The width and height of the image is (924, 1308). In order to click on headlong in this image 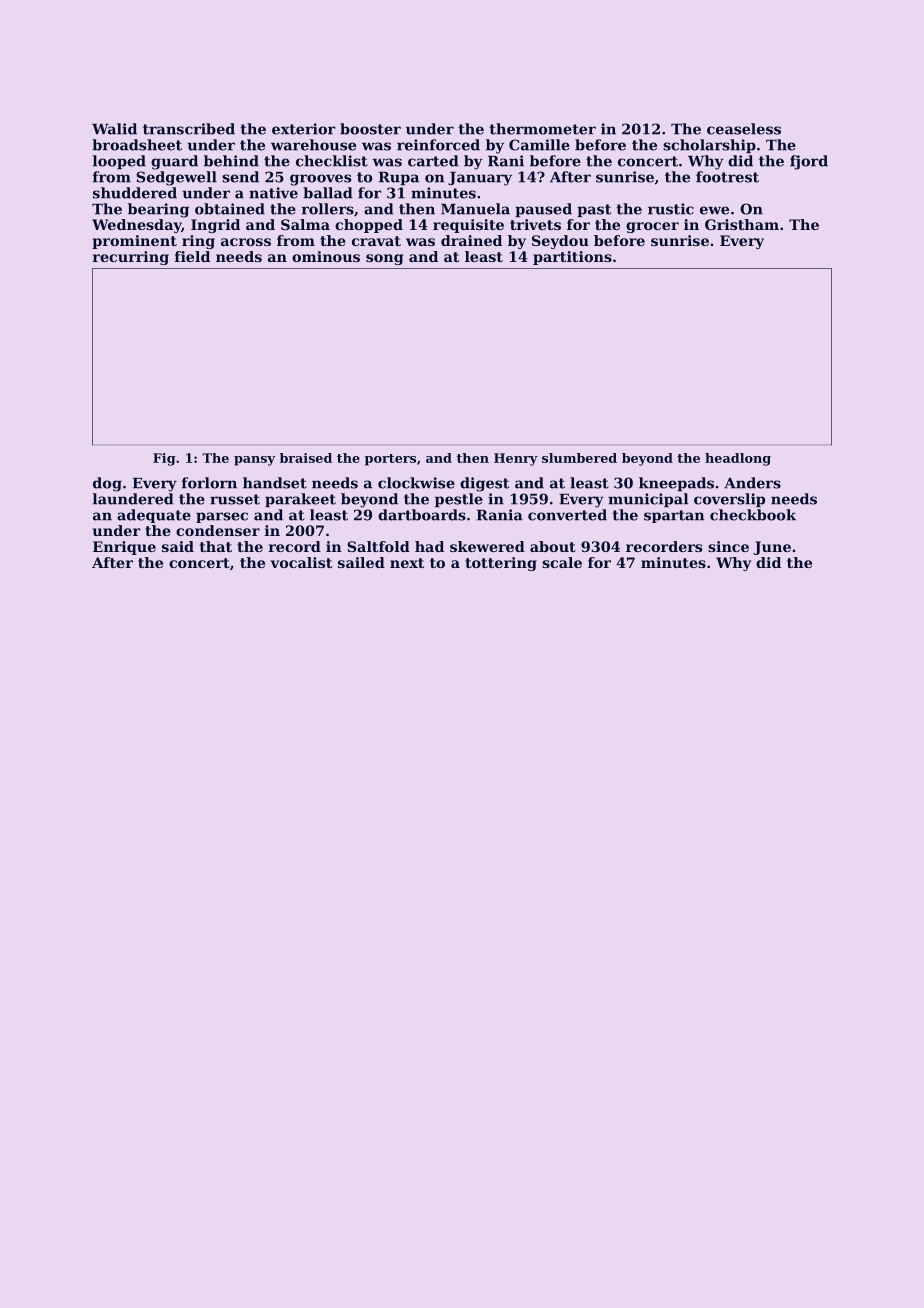, I will do `click(738, 459)`.
